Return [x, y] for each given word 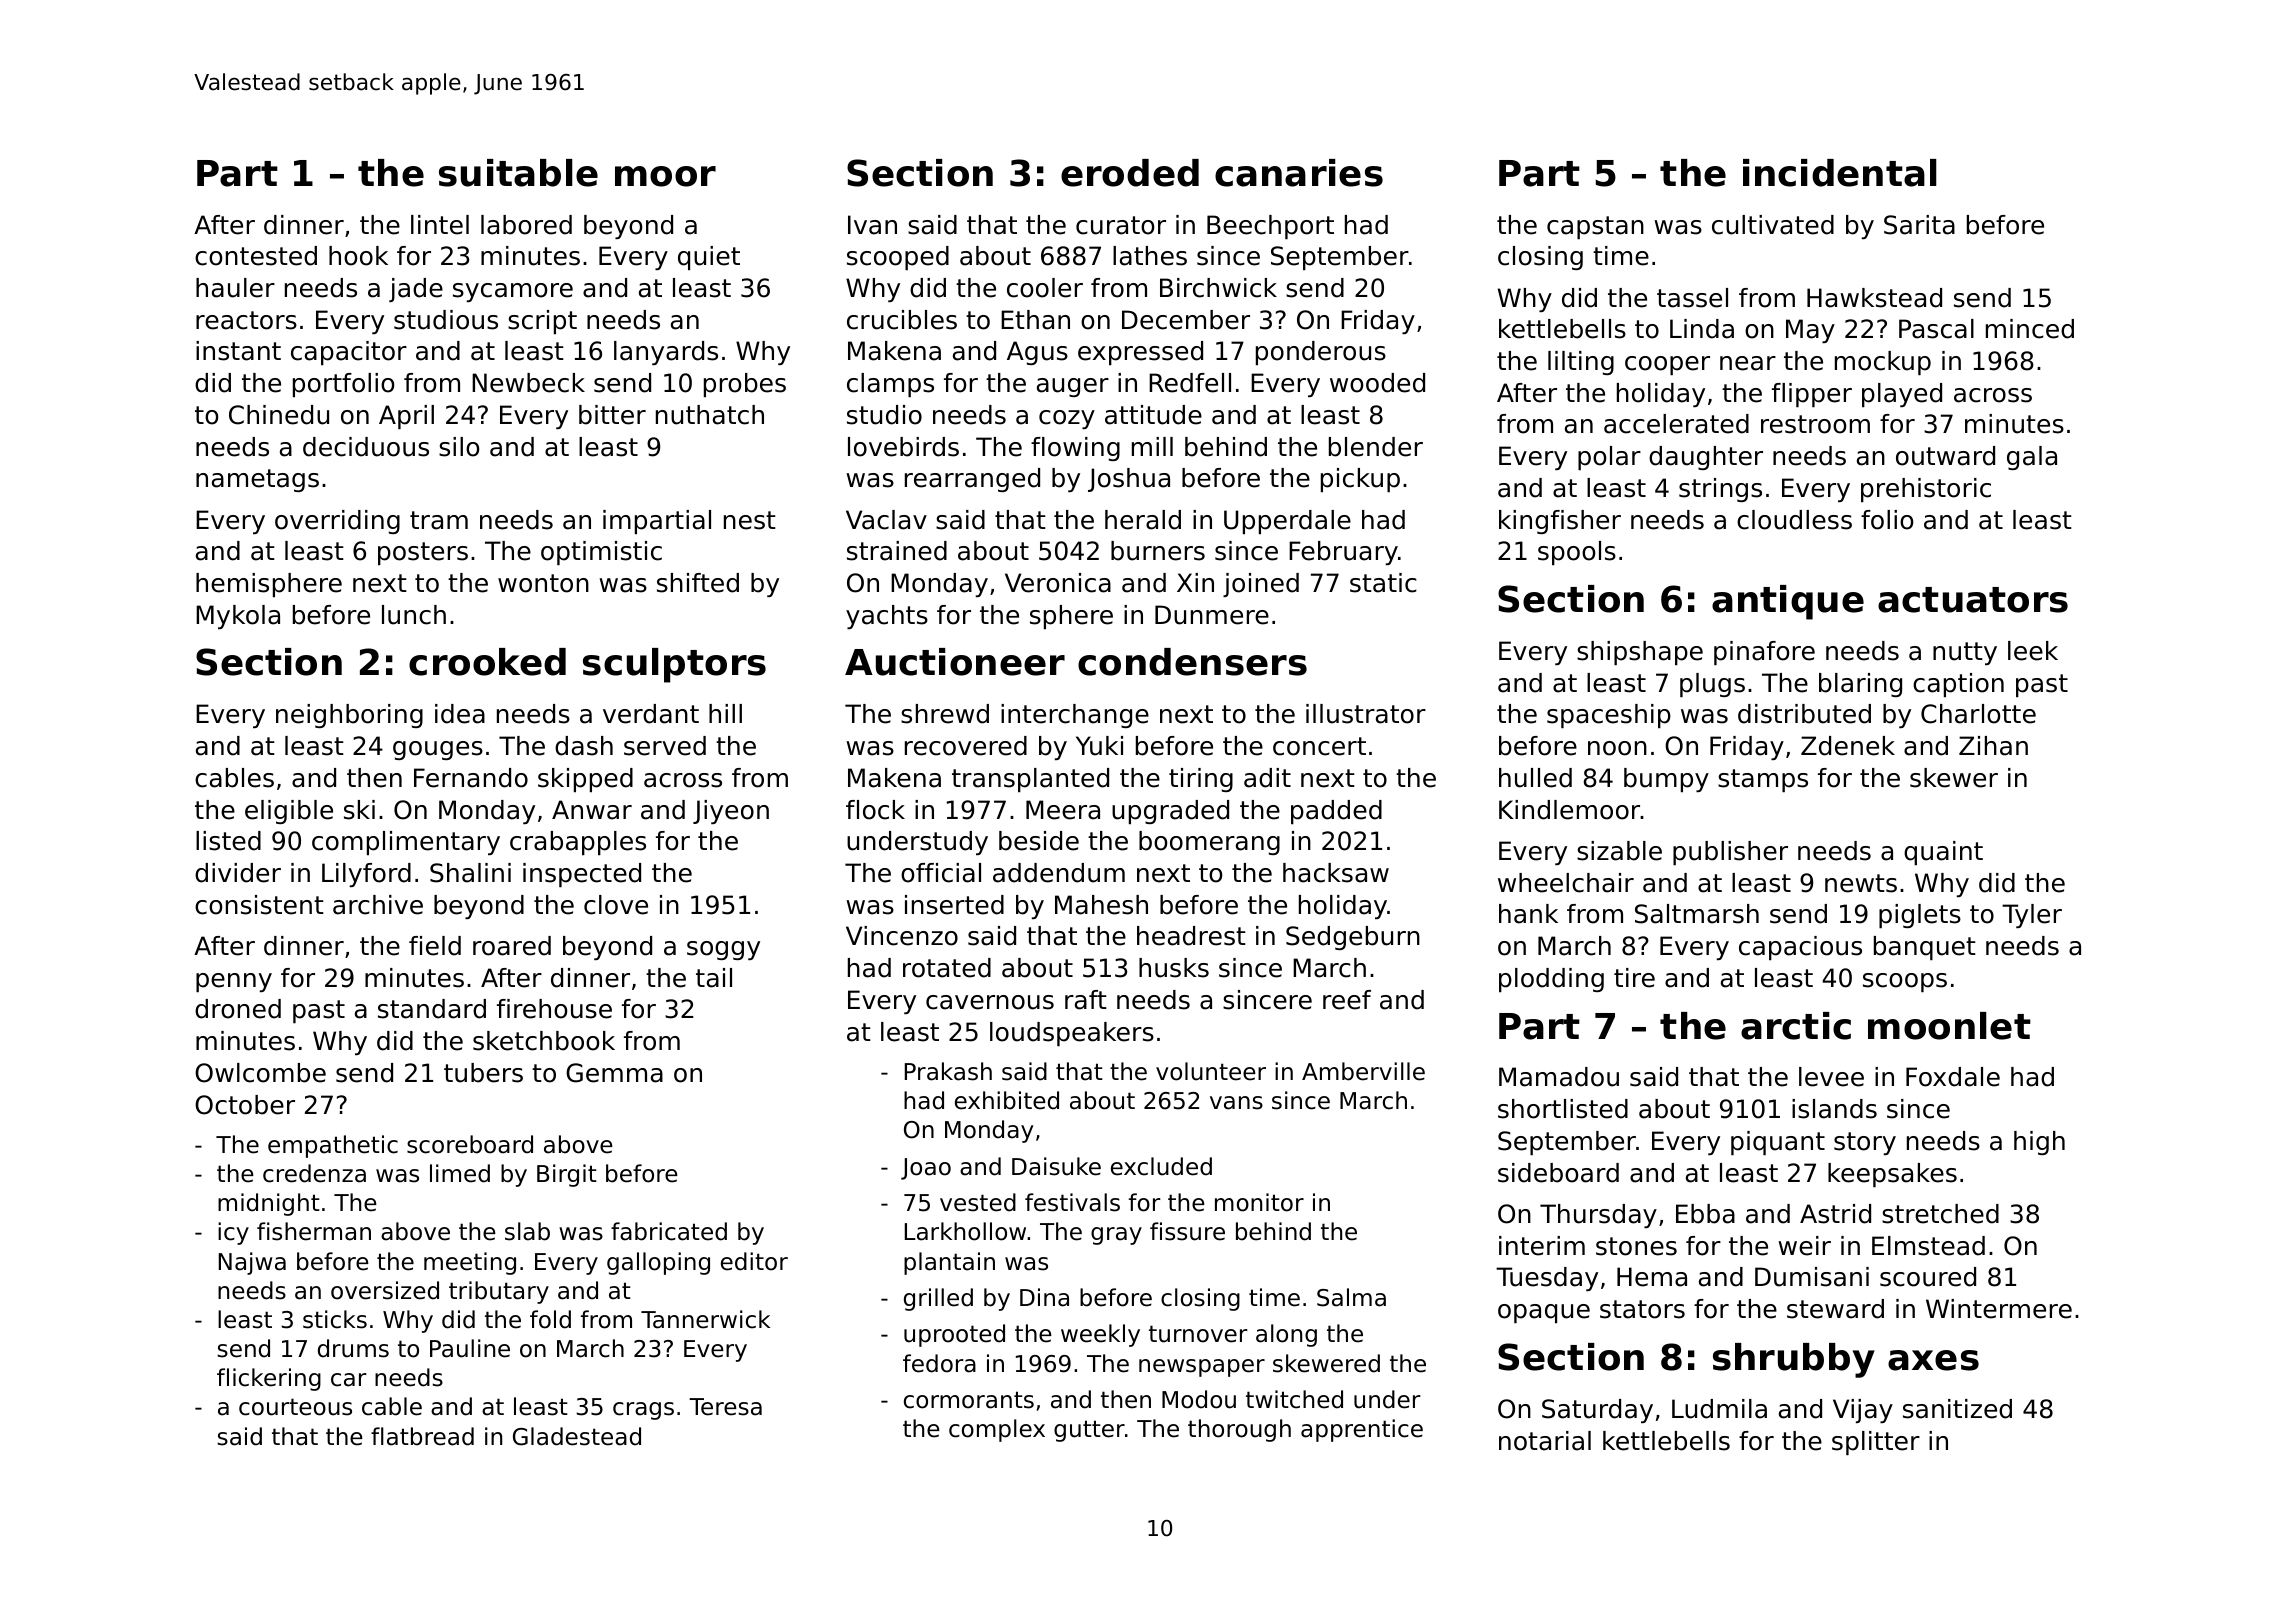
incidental [1840, 173]
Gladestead [577, 1436]
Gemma [614, 1073]
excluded [1161, 1166]
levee [1831, 1077]
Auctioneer [955, 662]
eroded [1130, 173]
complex [997, 1430]
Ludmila [1719, 1409]
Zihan [1993, 746]
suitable [518, 173]
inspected [582, 875]
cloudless [1794, 520]
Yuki [1099, 746]
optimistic [601, 553]
